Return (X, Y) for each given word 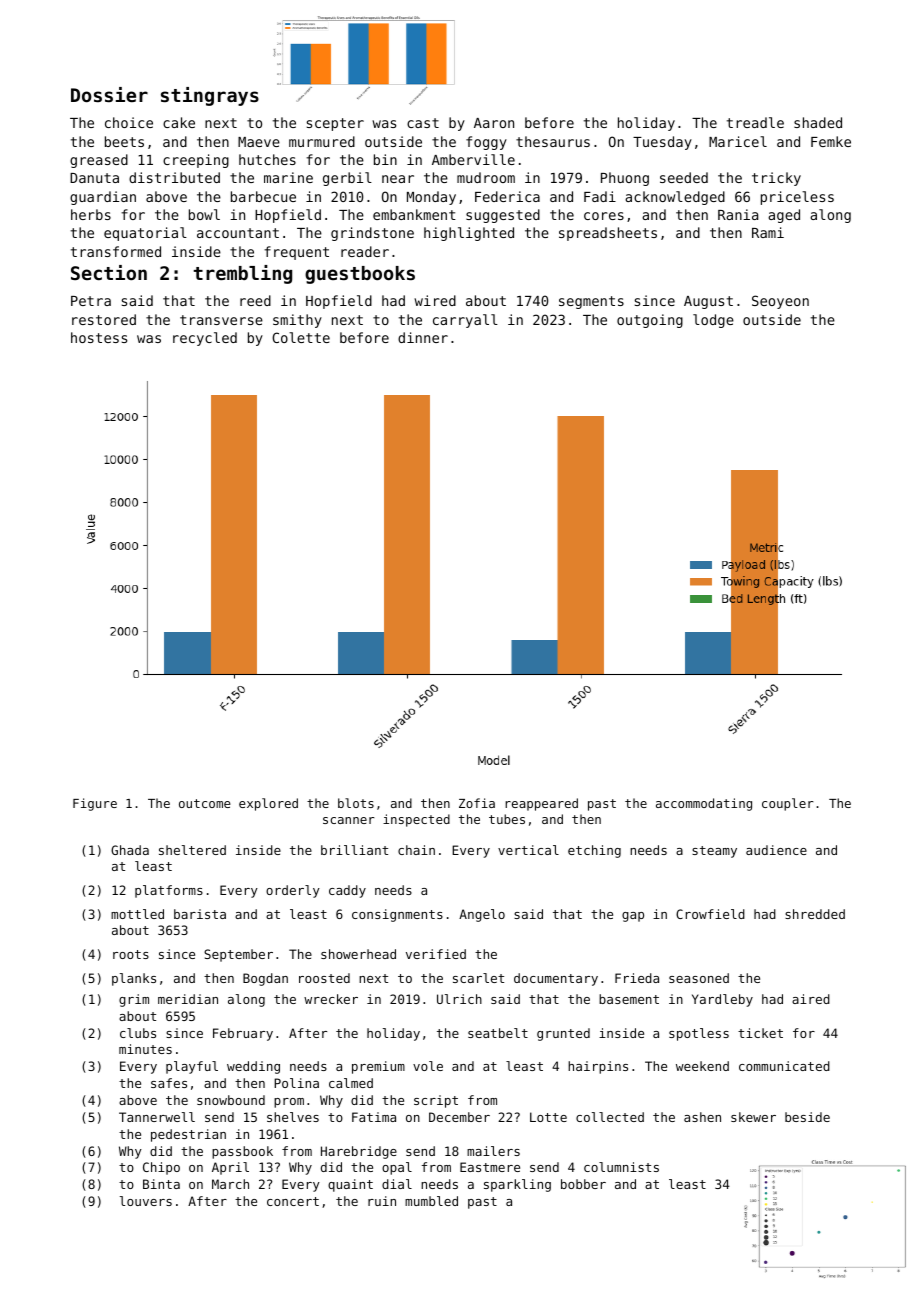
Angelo (482, 915)
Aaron (494, 123)
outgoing (650, 321)
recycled (205, 339)
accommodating (704, 804)
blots (356, 803)
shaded (818, 122)
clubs (138, 1033)
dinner (423, 337)
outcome (205, 803)
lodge (713, 321)
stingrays (210, 96)
